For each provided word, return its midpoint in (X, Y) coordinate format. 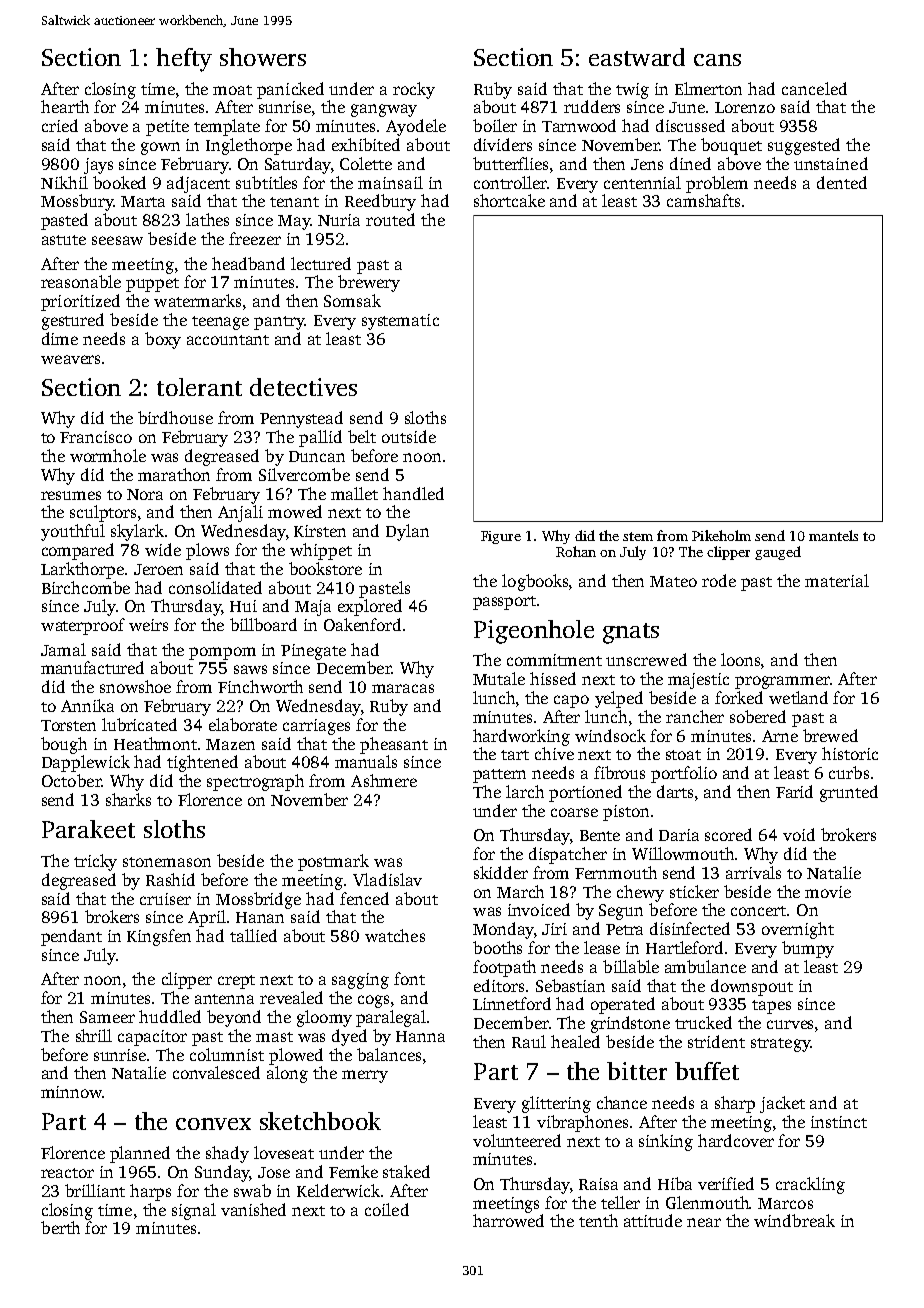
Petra (624, 929)
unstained (831, 163)
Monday (503, 930)
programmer (782, 682)
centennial (642, 182)
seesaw (117, 240)
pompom (222, 653)
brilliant (95, 1190)
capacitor (152, 1038)
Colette (366, 163)
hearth (65, 106)
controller (510, 182)
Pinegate (313, 652)
